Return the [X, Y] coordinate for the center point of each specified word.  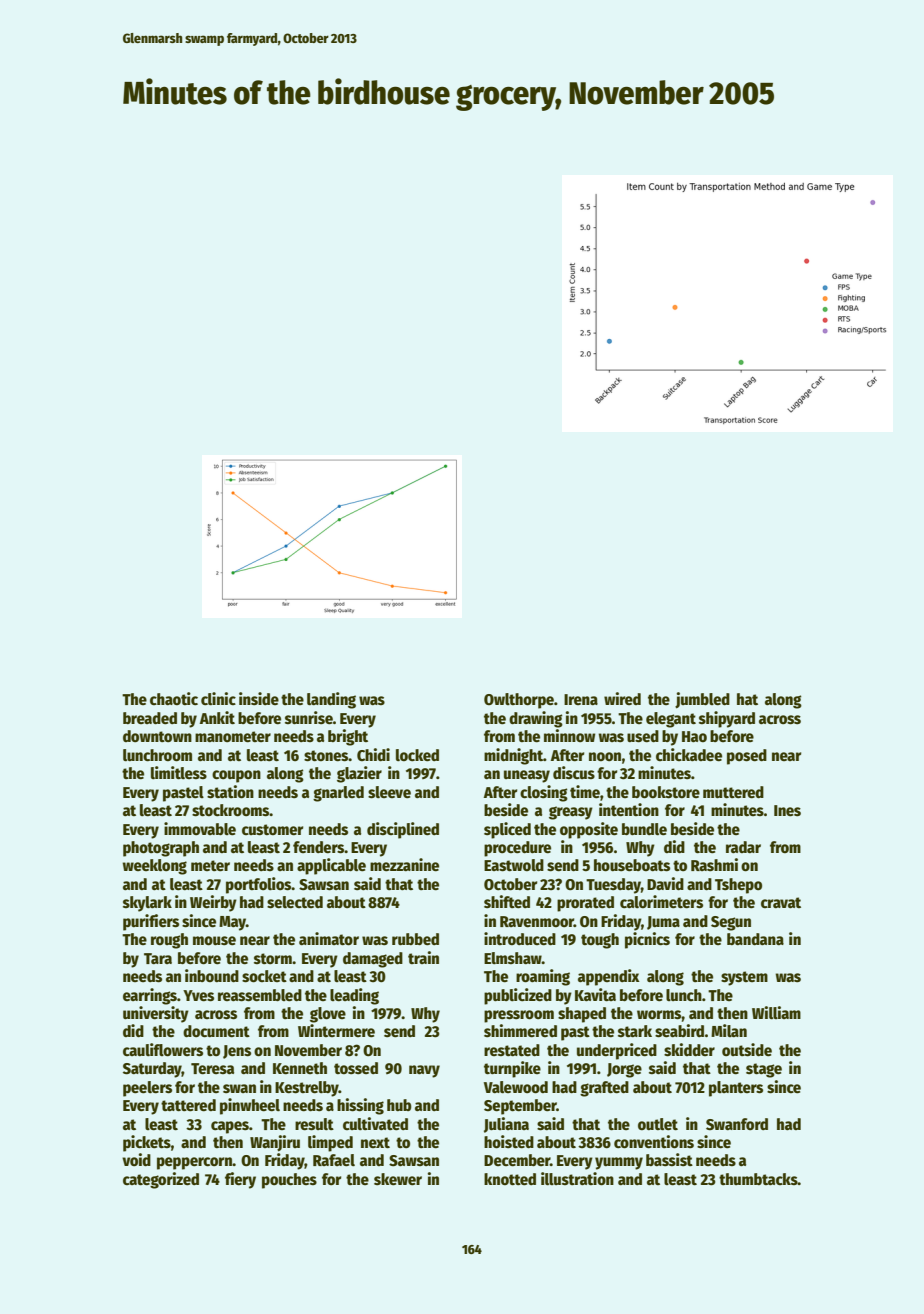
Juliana [506, 1125]
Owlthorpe [519, 701]
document [216, 1031]
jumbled [702, 700]
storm [273, 958]
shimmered [520, 1030]
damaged [373, 960]
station [230, 792]
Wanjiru [275, 1143]
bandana [755, 939]
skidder [689, 1050]
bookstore [666, 792]
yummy [619, 1163]
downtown [157, 736]
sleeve [389, 792]
